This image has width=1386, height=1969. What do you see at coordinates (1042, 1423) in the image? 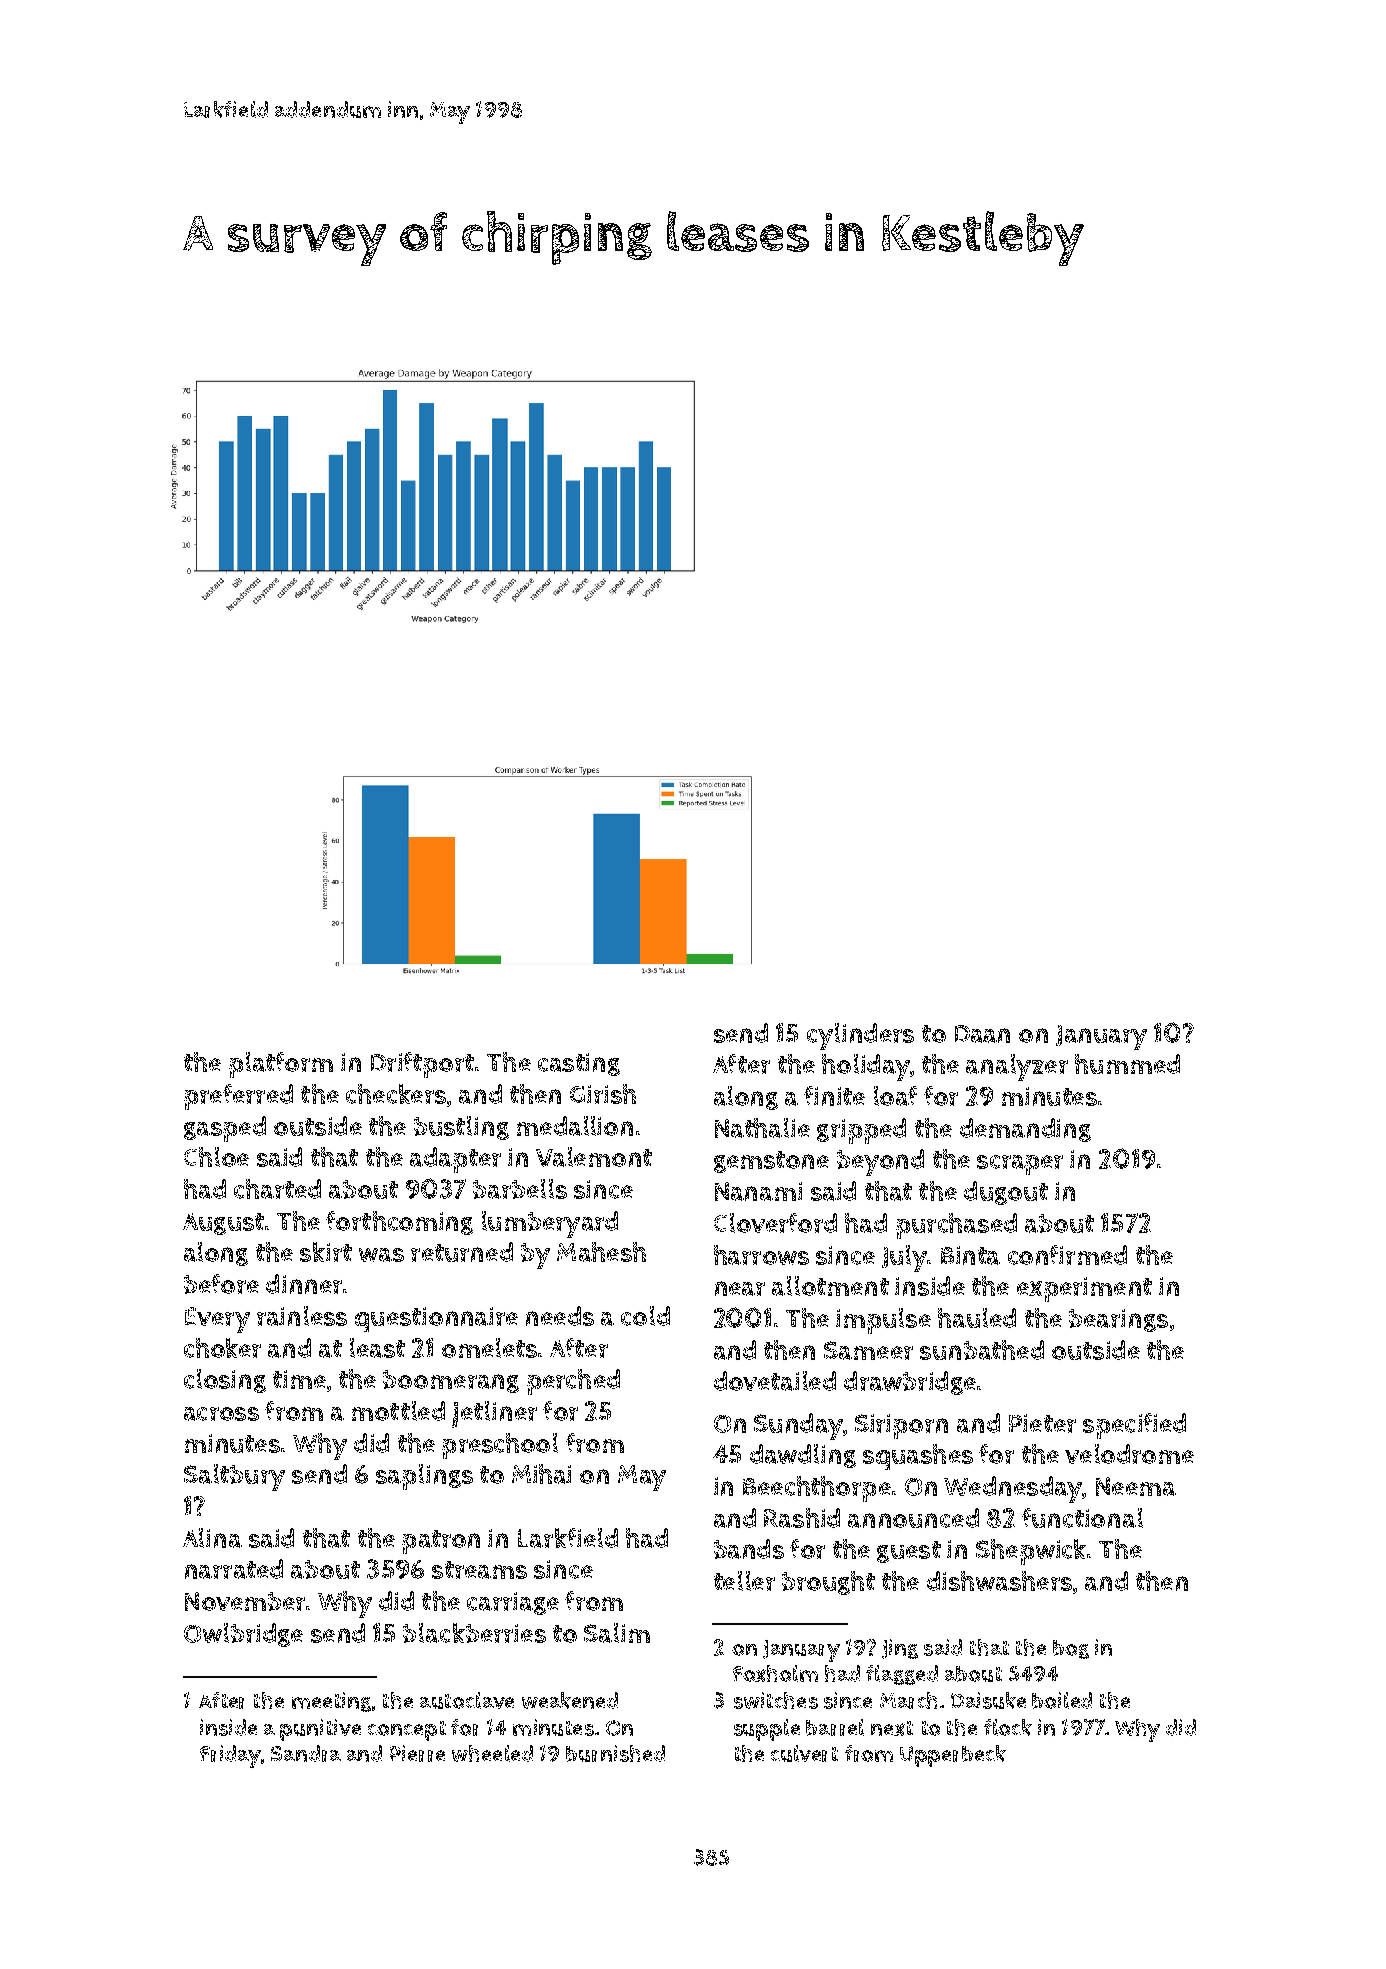
I see `Pieter` at bounding box center [1042, 1423].
